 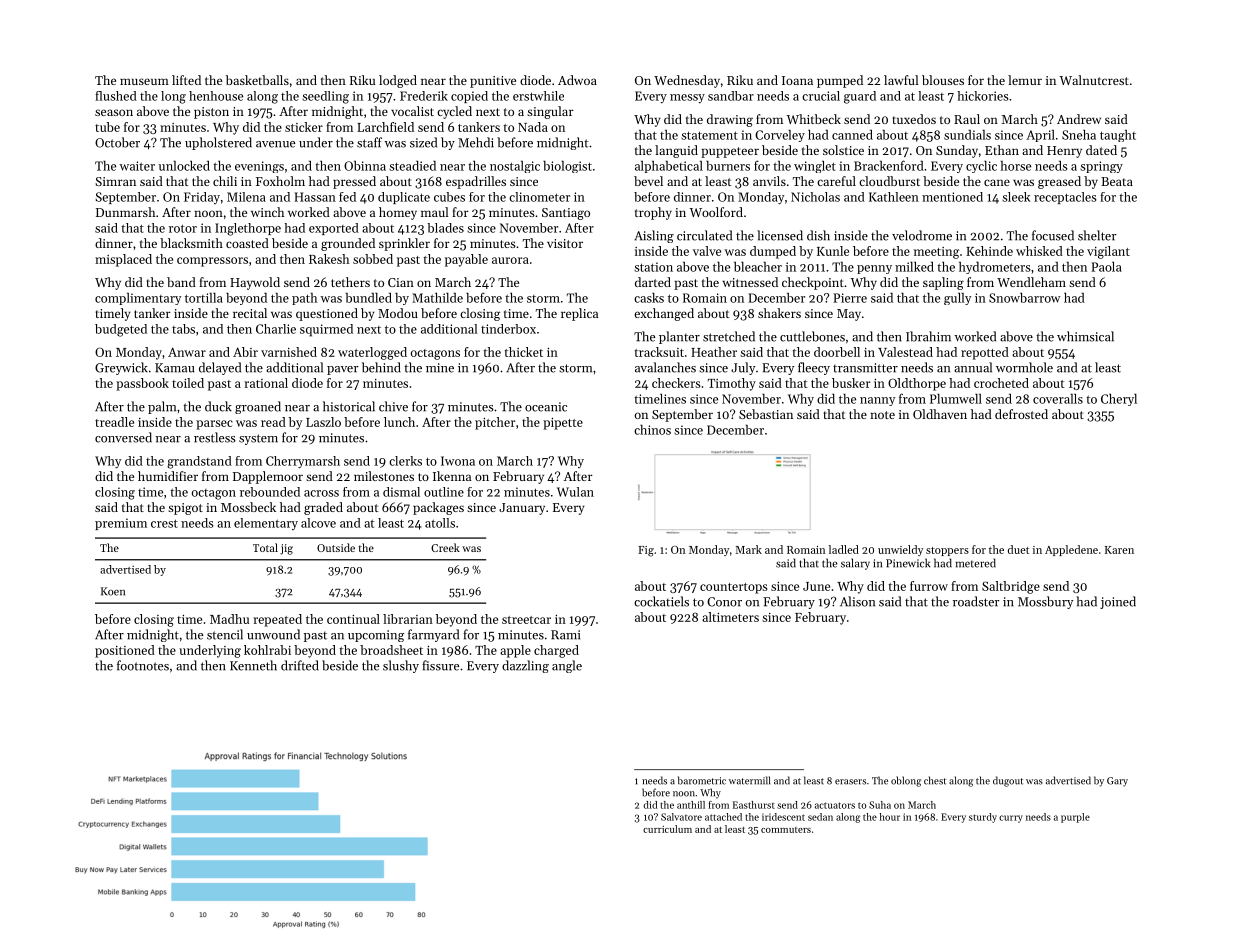 What do you see at coordinates (1011, 587) in the image?
I see `Saltbridge` at bounding box center [1011, 587].
